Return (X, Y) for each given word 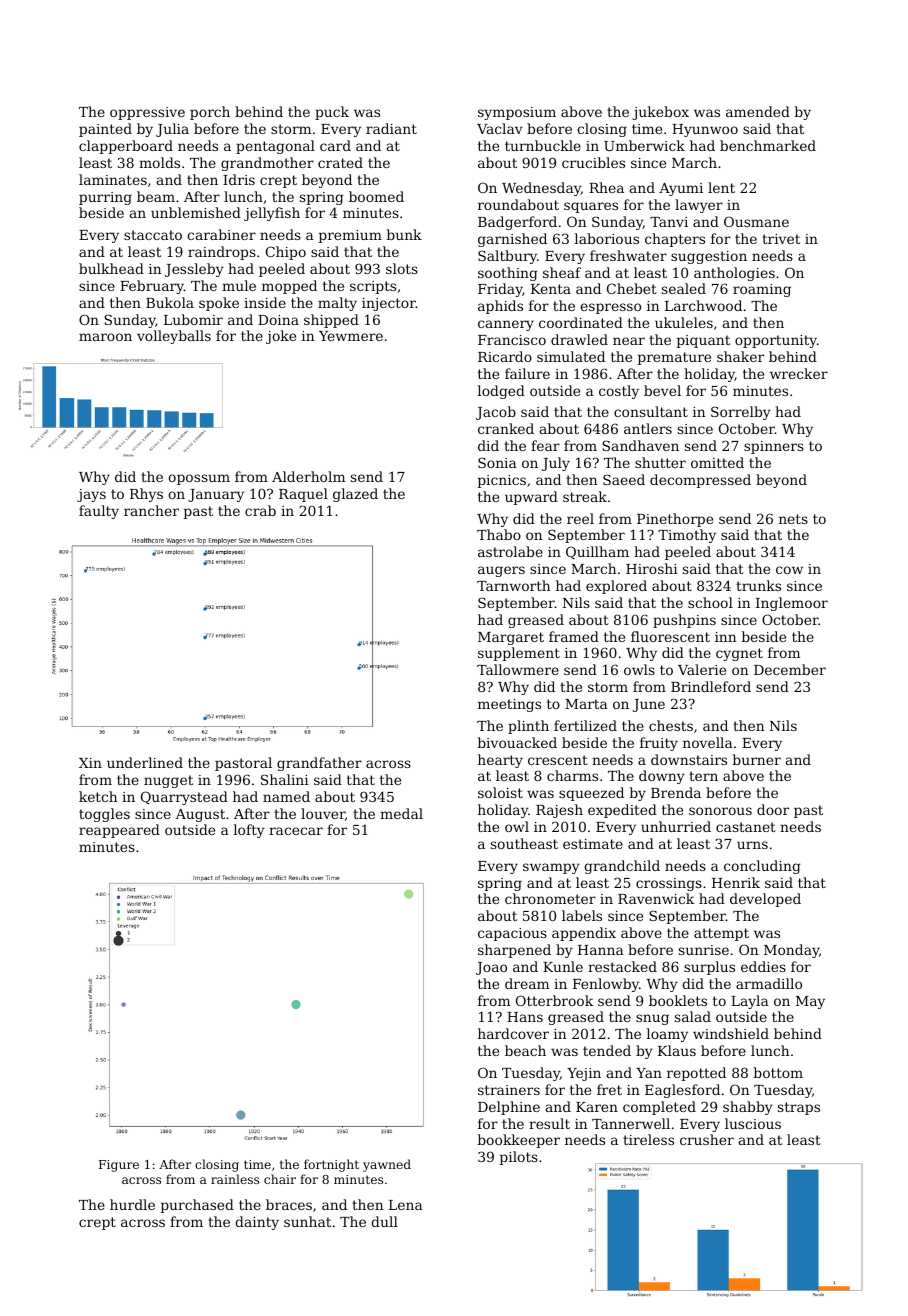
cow (789, 570)
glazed (355, 495)
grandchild (622, 867)
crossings (669, 884)
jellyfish (272, 214)
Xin (90, 763)
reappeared (119, 831)
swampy (551, 868)
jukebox (660, 113)
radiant (391, 128)
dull (384, 1221)
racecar (296, 831)
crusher (707, 1139)
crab (260, 510)
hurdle (132, 1204)
